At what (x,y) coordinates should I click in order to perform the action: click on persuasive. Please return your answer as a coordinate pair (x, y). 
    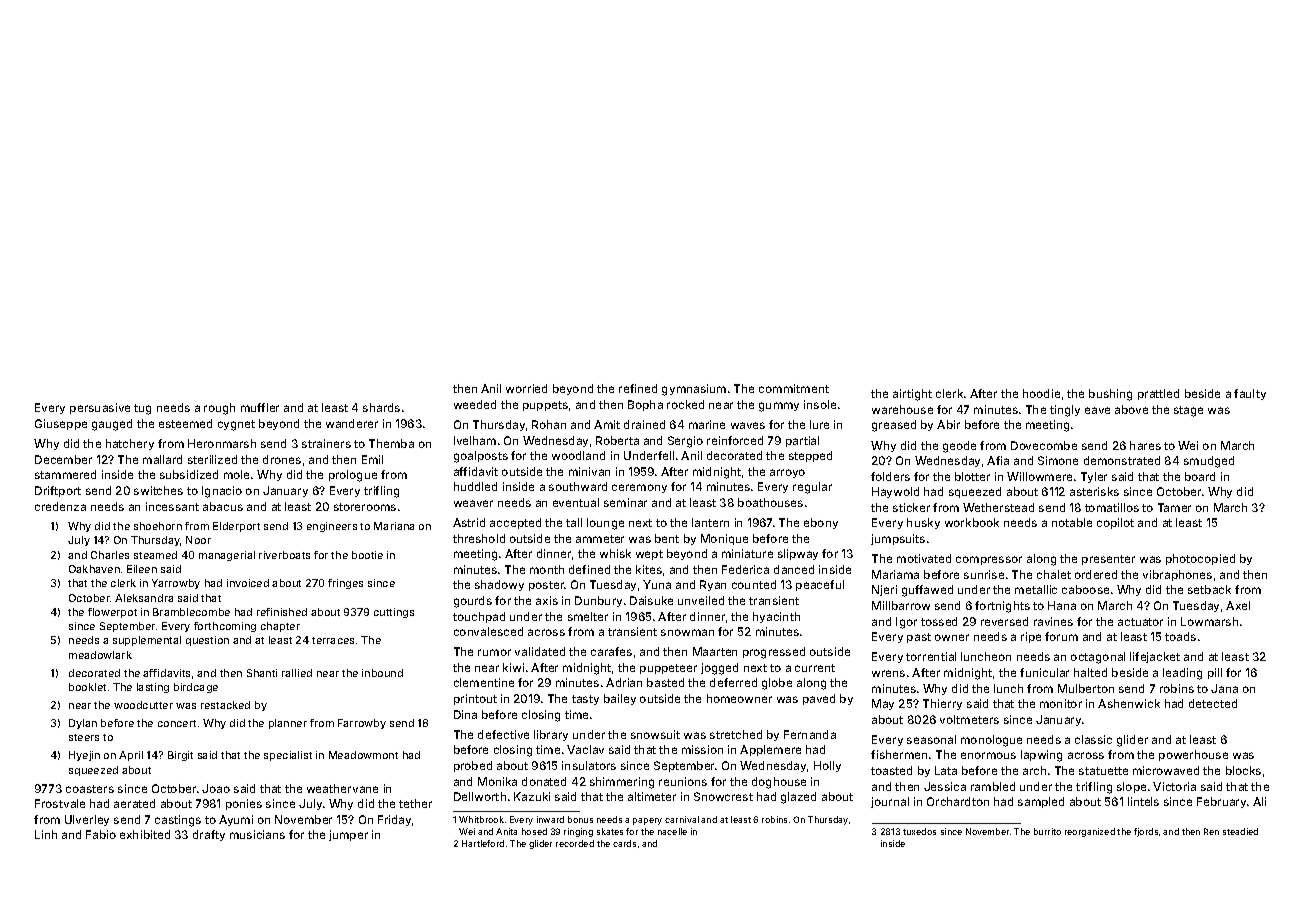
    Looking at the image, I should click on (100, 408).
